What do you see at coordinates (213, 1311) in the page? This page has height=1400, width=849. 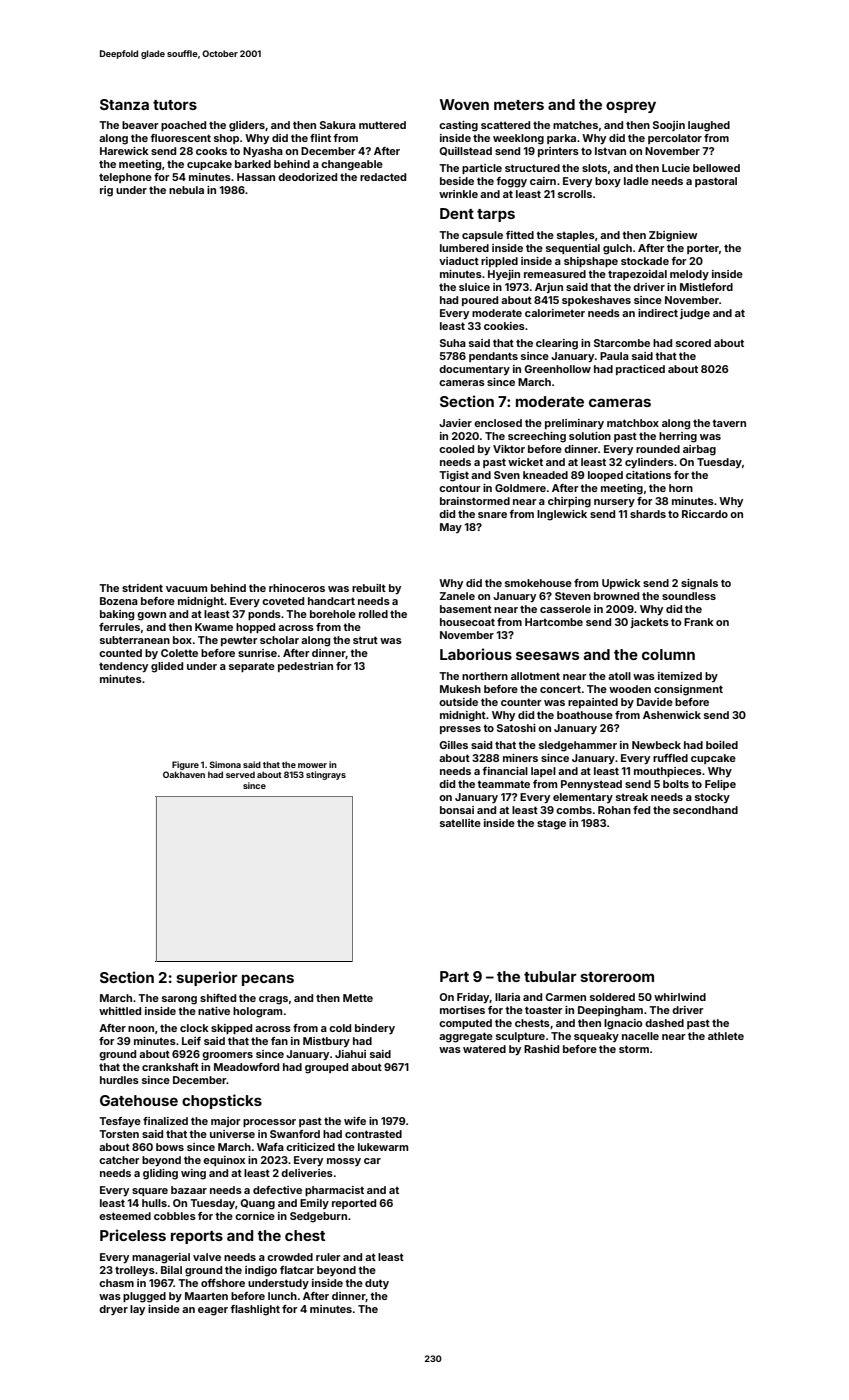 I see `eager` at bounding box center [213, 1311].
